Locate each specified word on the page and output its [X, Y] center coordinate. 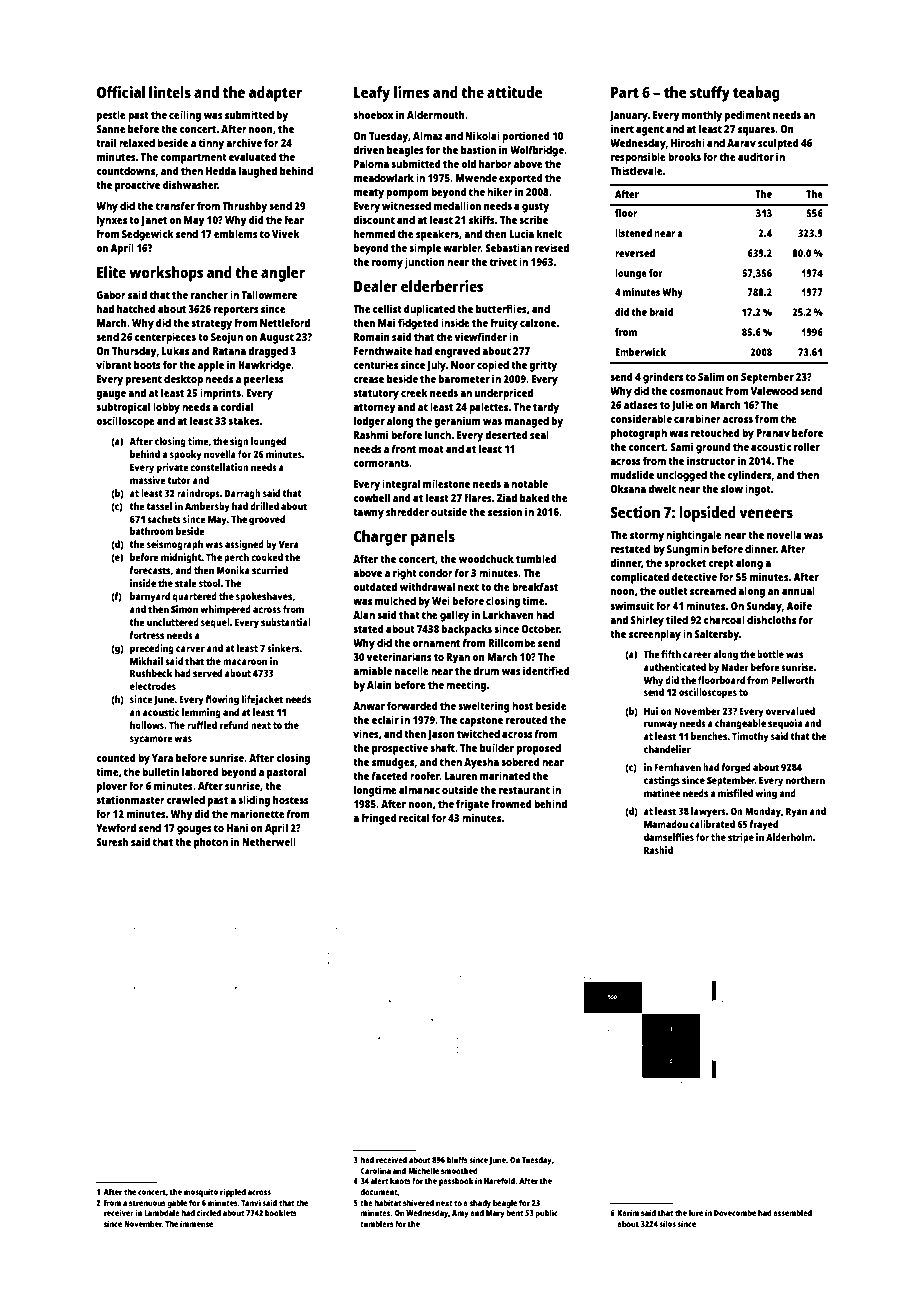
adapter [275, 94]
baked [534, 497]
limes [412, 92]
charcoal [724, 619]
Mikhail [146, 661]
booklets [281, 1212]
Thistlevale [636, 170]
